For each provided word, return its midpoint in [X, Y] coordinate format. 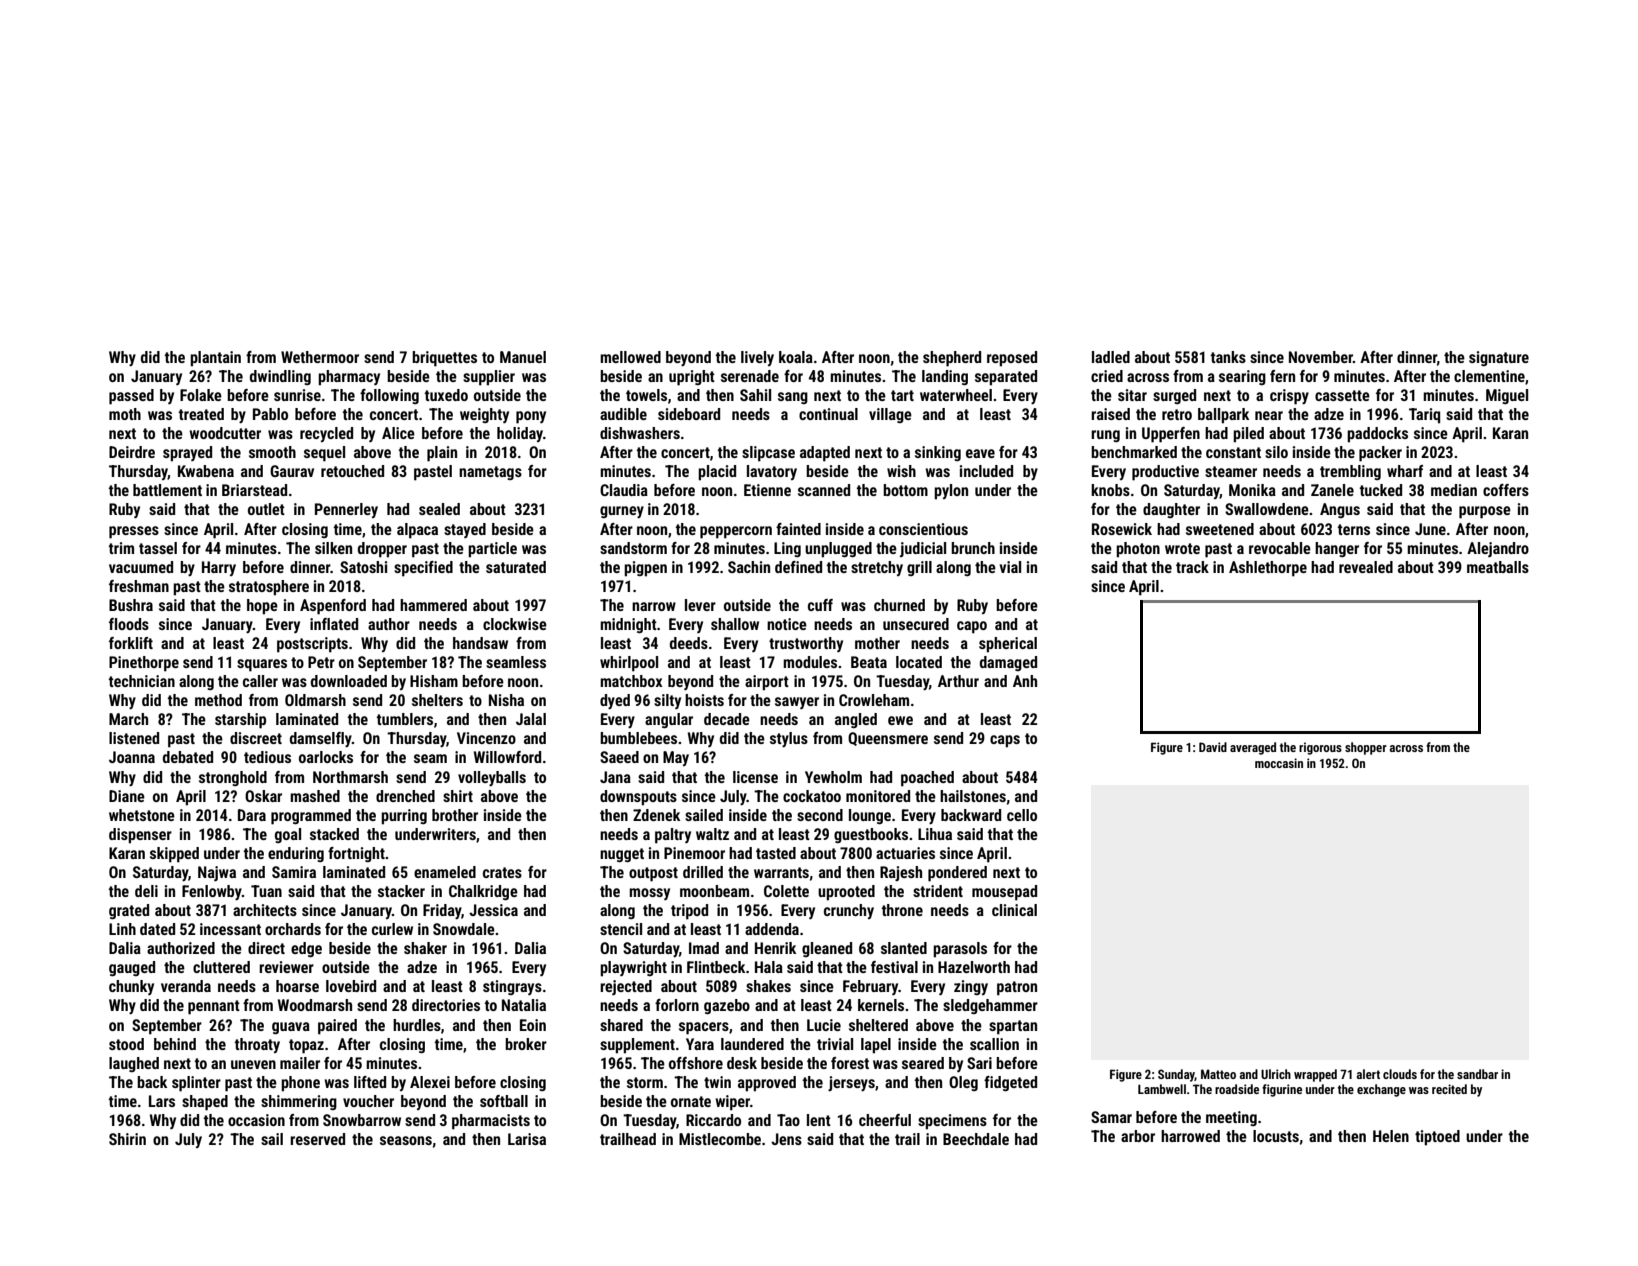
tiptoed [1437, 1138]
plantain [215, 359]
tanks [1228, 357]
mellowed [630, 357]
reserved [317, 1139]
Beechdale [976, 1139]
